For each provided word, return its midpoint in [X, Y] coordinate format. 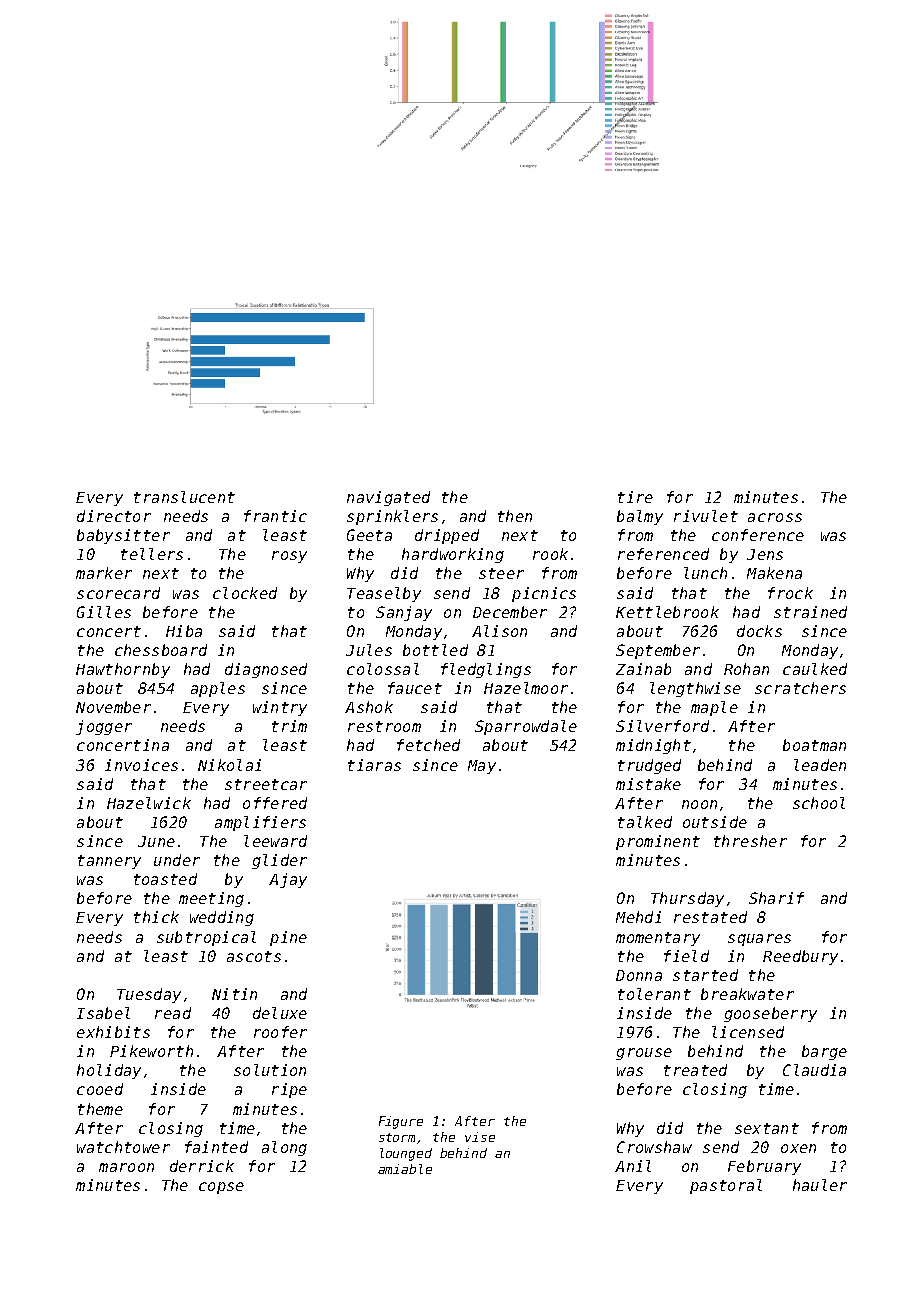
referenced [663, 554]
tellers [152, 554]
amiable [405, 1169]
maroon [126, 1167]
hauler [820, 1185]
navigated [388, 498]
